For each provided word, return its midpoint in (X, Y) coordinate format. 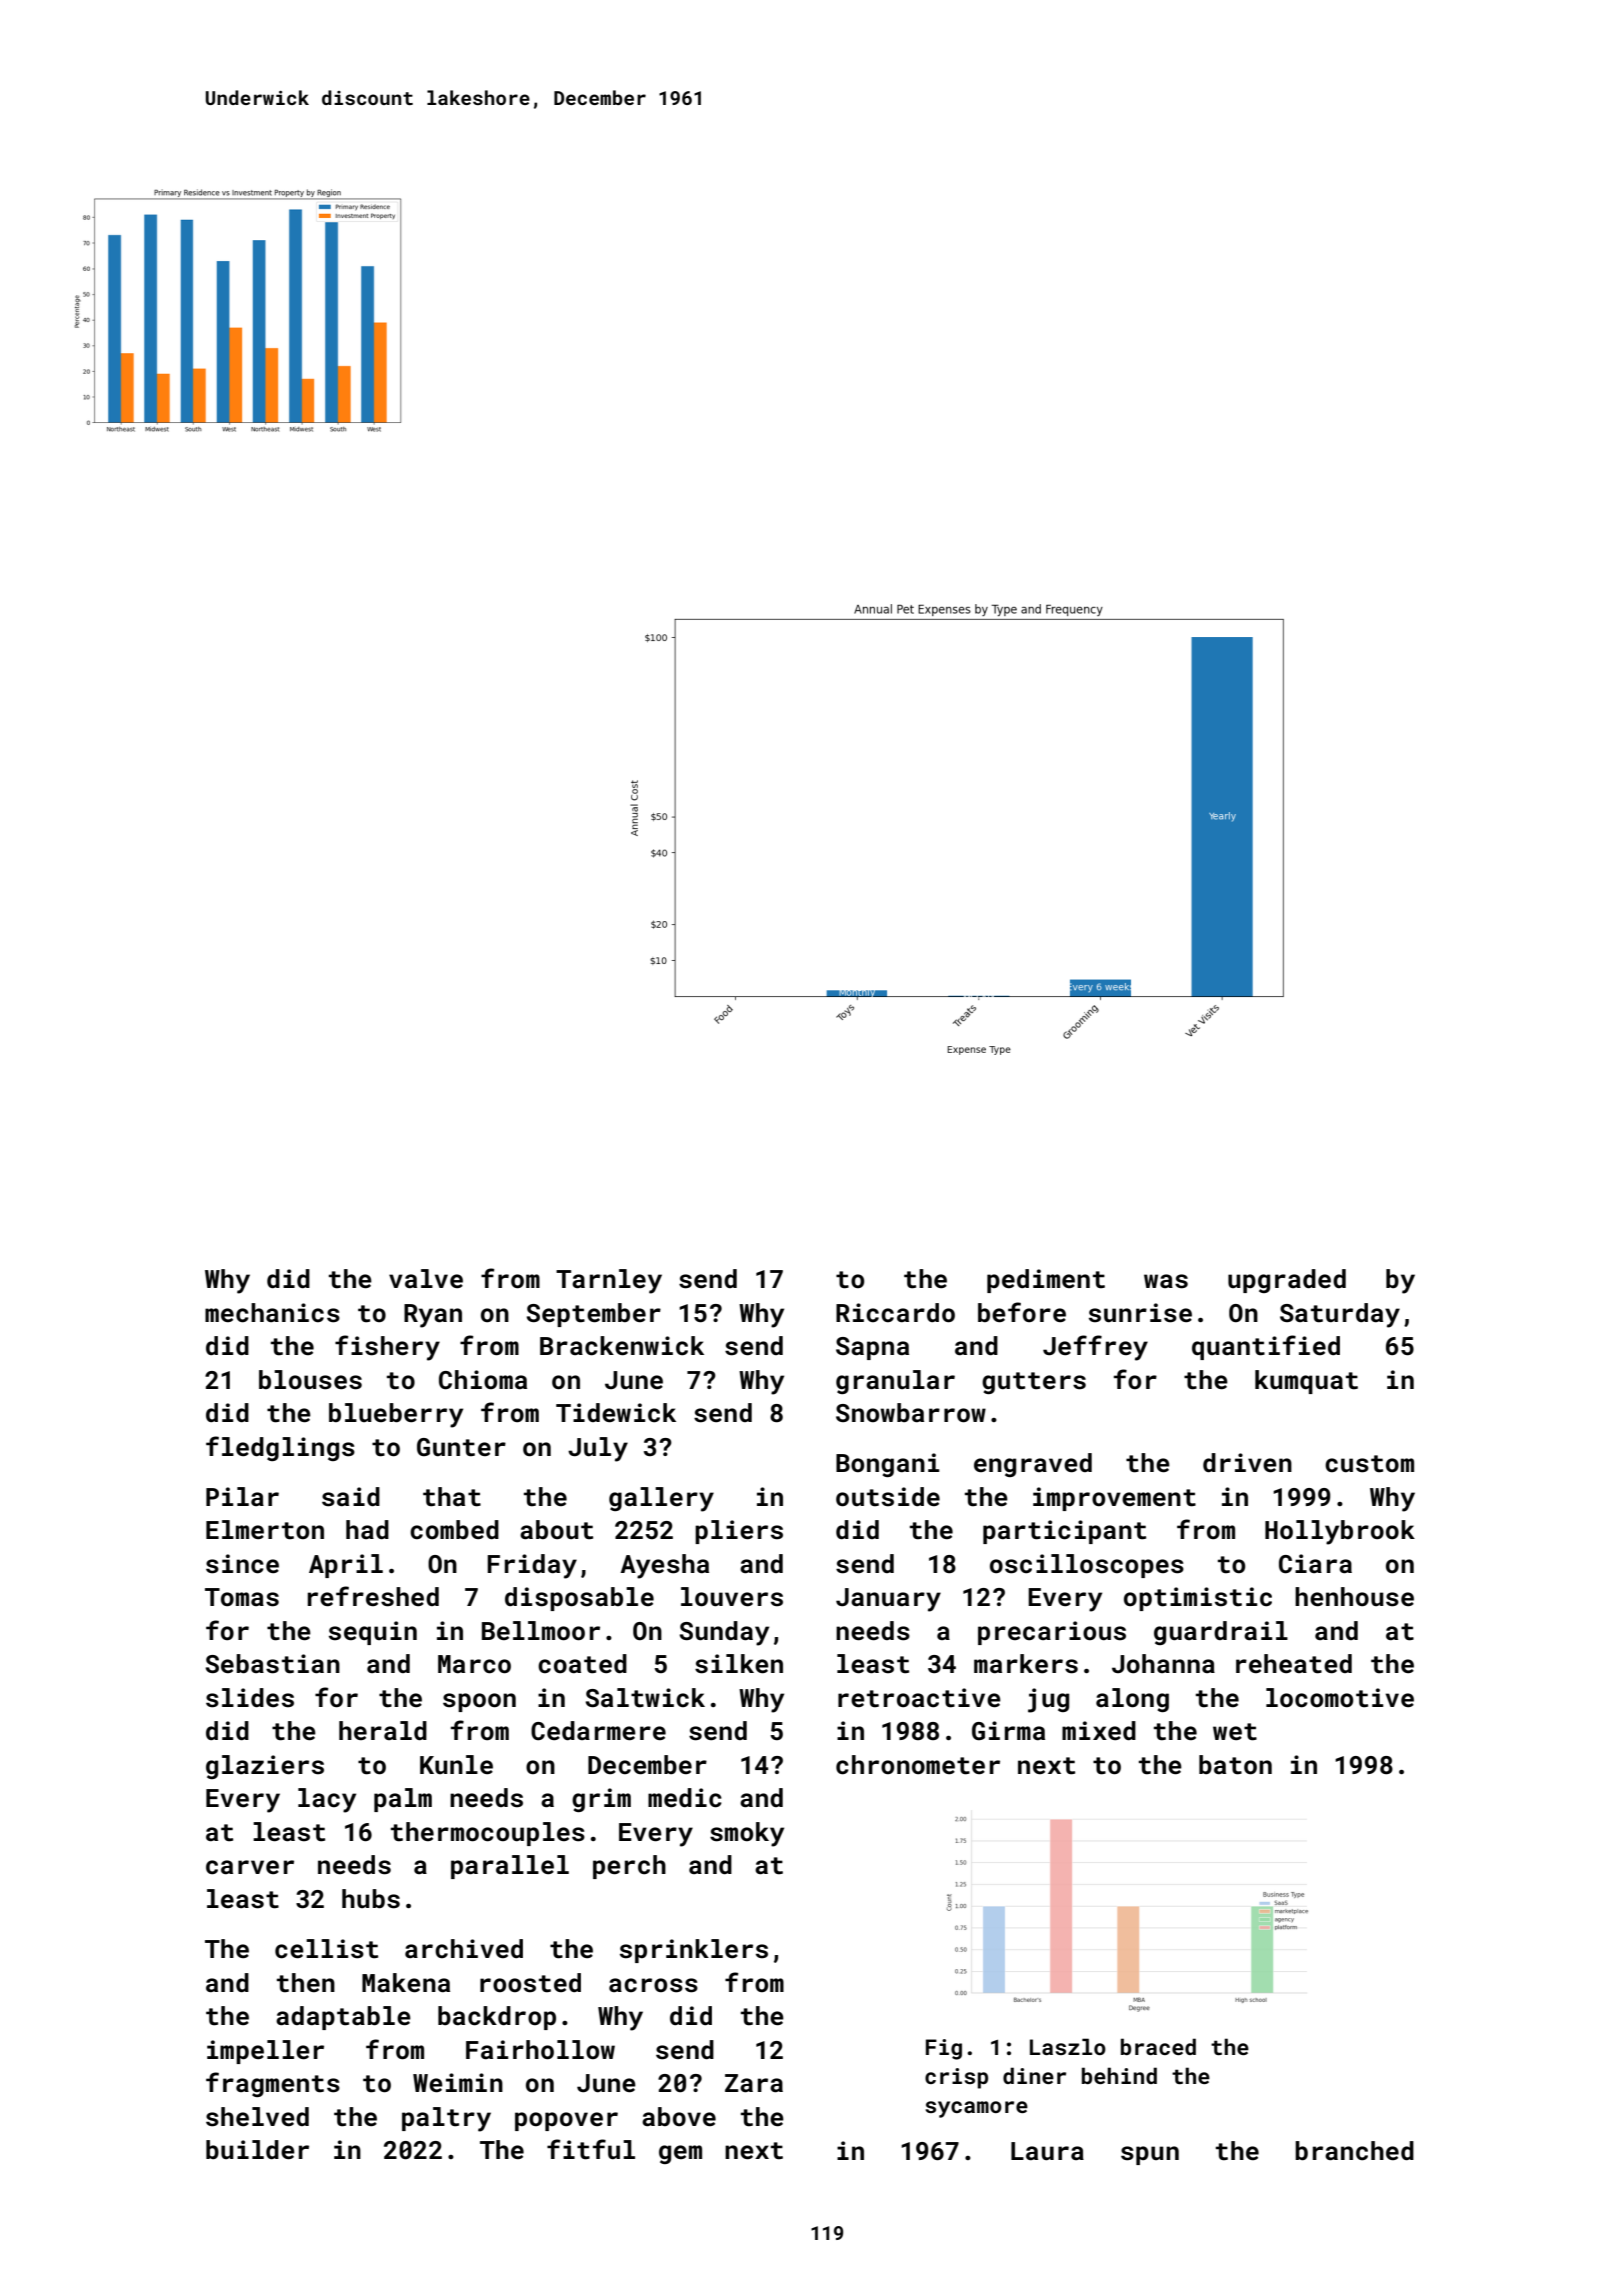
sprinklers (694, 1951)
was (1166, 1281)
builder (257, 2150)
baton (1235, 1765)
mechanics (272, 1313)
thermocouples (488, 1834)
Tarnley (609, 1281)
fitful (591, 2149)
